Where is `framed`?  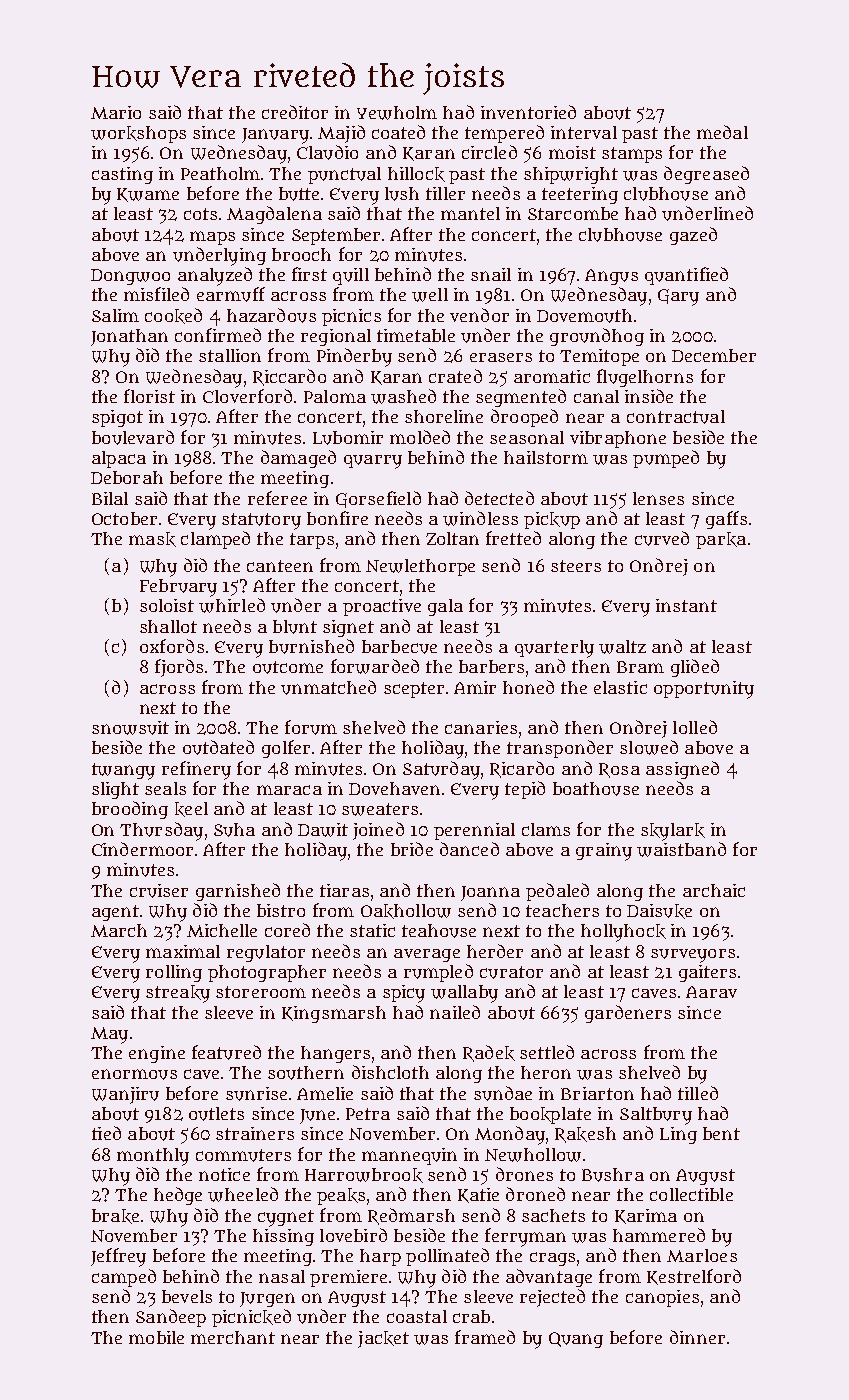 framed is located at coordinates (485, 1337).
